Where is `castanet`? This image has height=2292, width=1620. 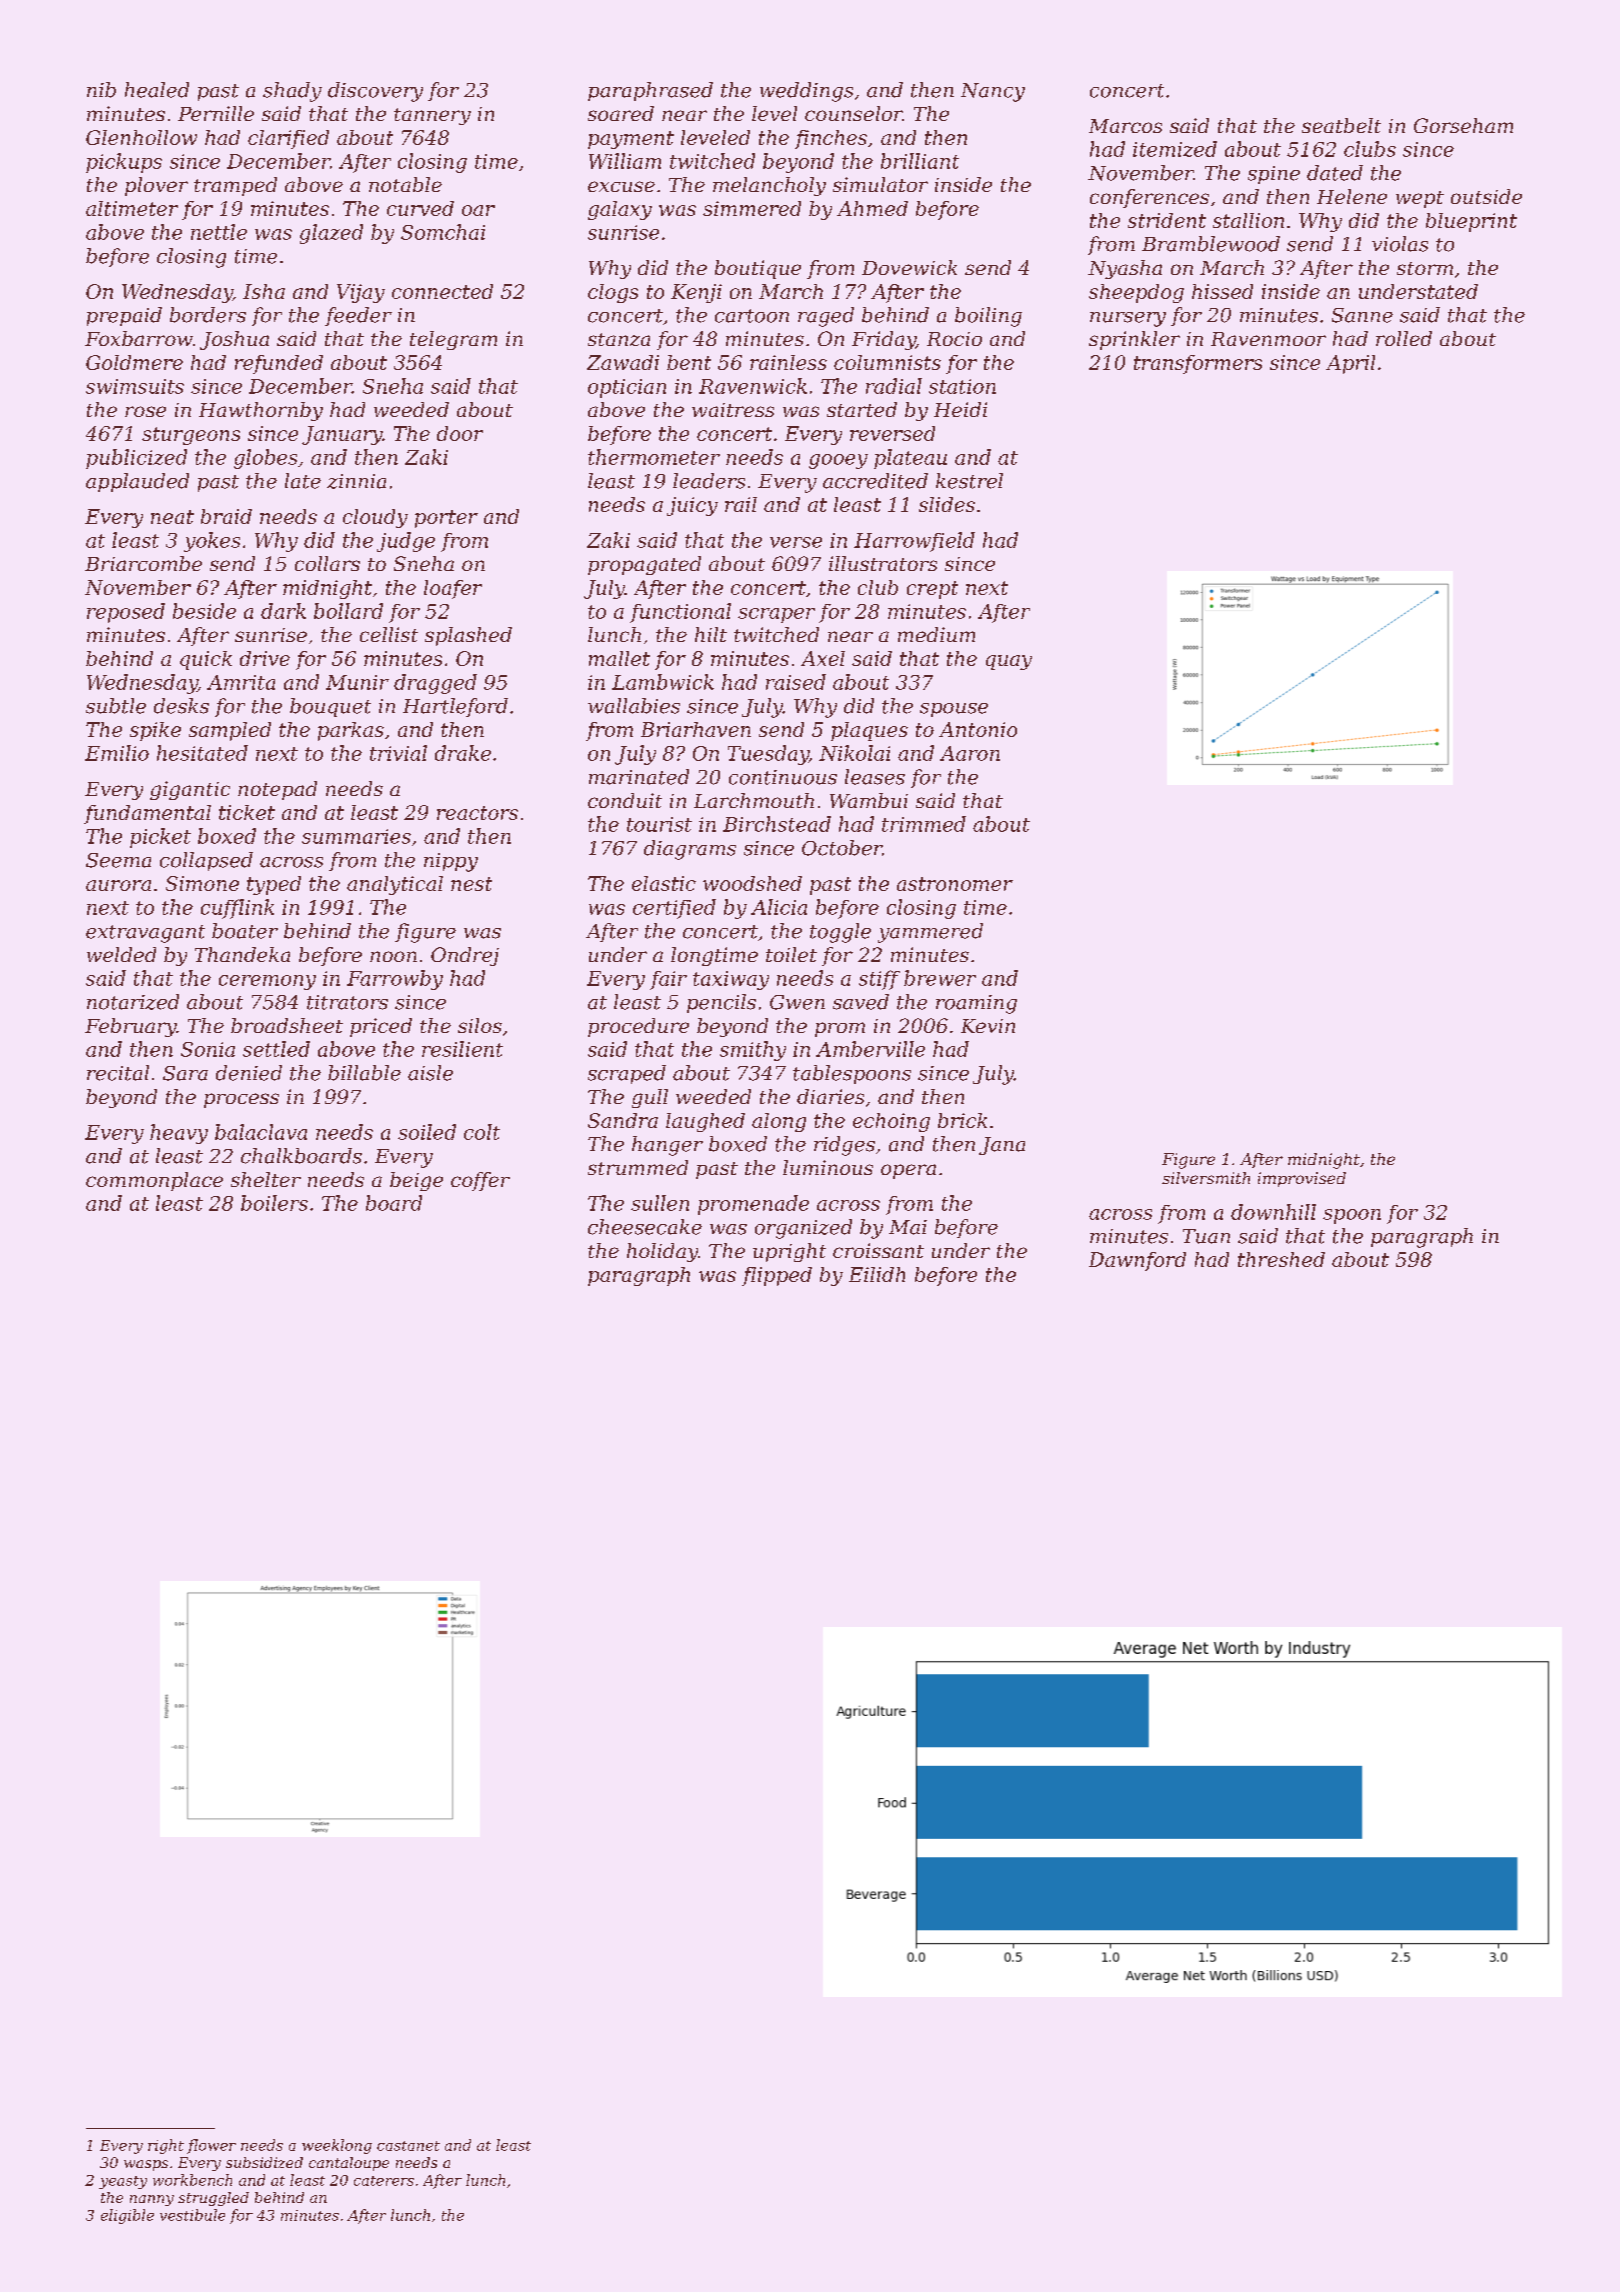 castanet is located at coordinates (408, 2146).
